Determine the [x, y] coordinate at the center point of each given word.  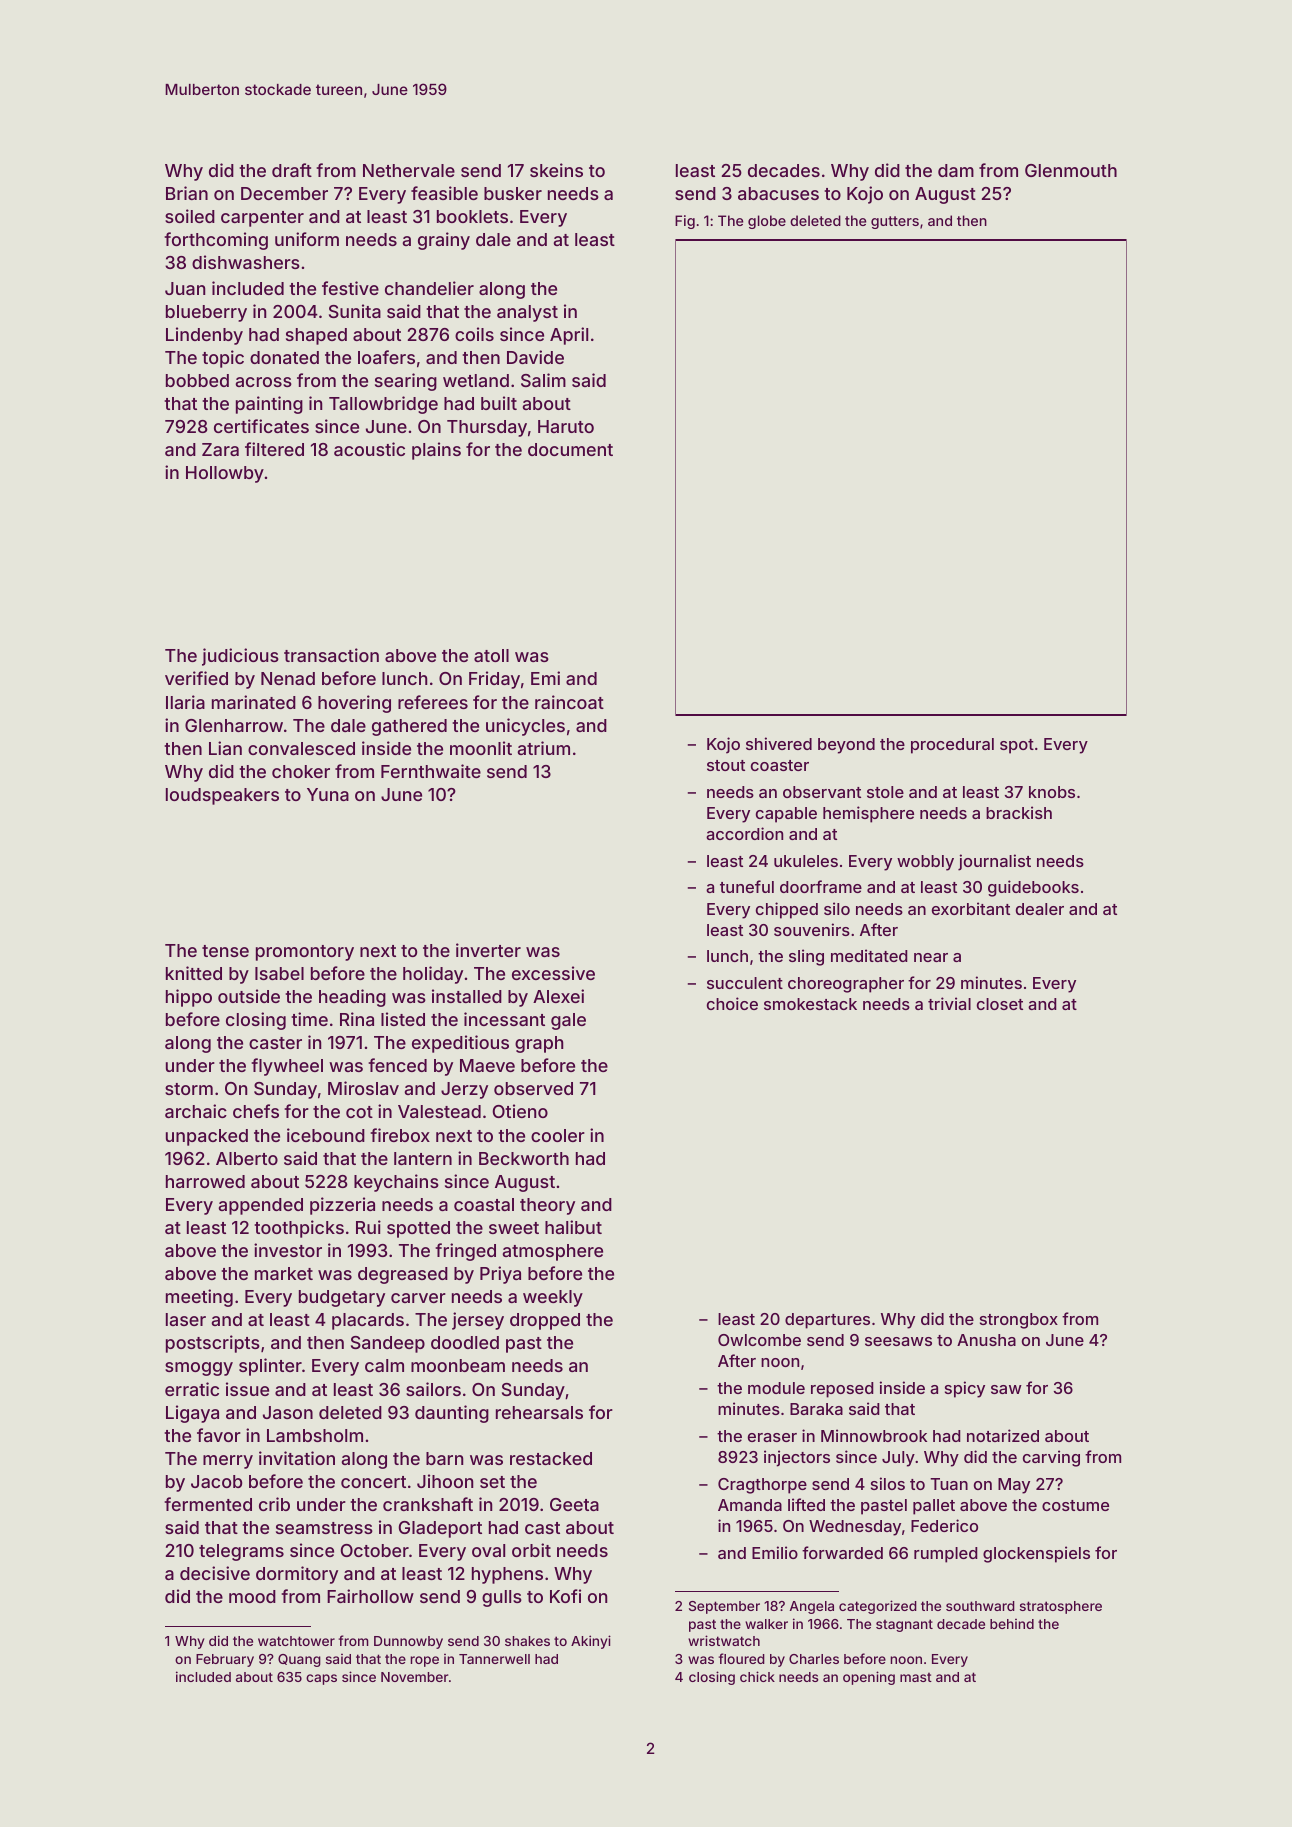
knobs [1052, 792]
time [309, 1019]
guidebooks [1033, 888]
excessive [553, 973]
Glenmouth [1071, 170]
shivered [779, 743]
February [225, 1660]
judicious [240, 657]
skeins [556, 170]
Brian [187, 193]
